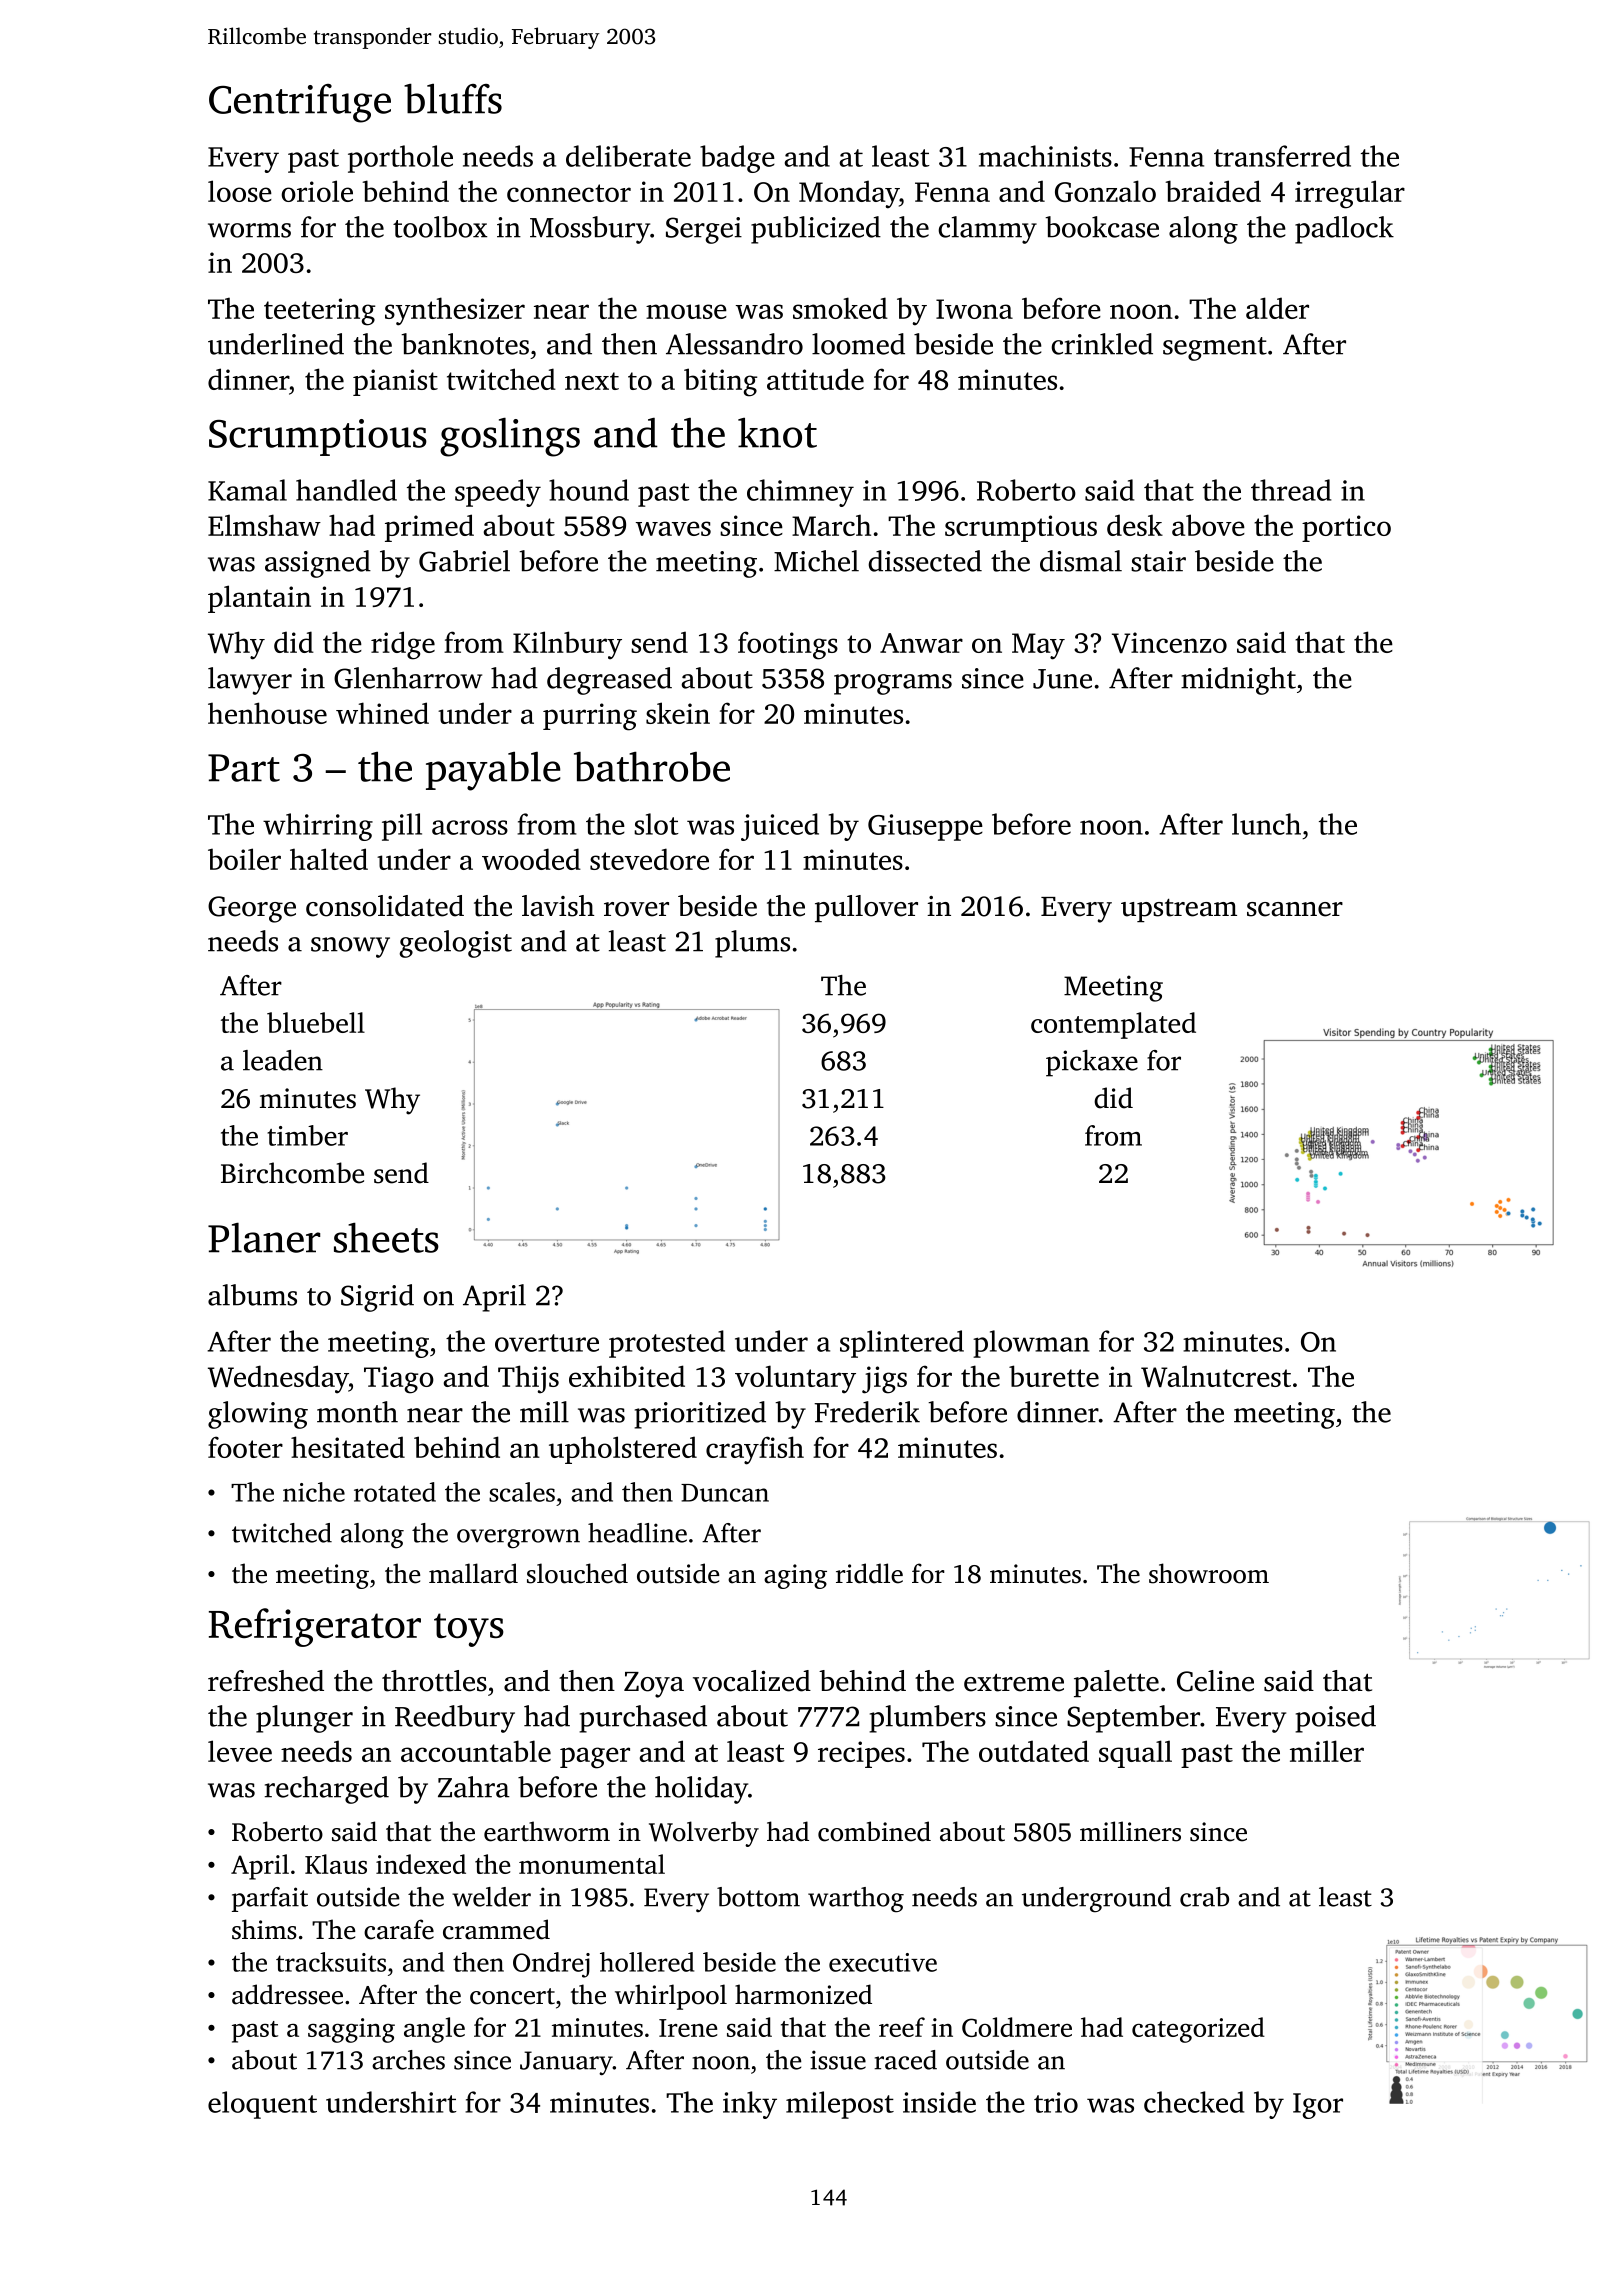 Image resolution: width=1620 pixels, height=2292 pixels. Describe the element at coordinates (1215, 1681) in the image. I see `Celine` at that location.
